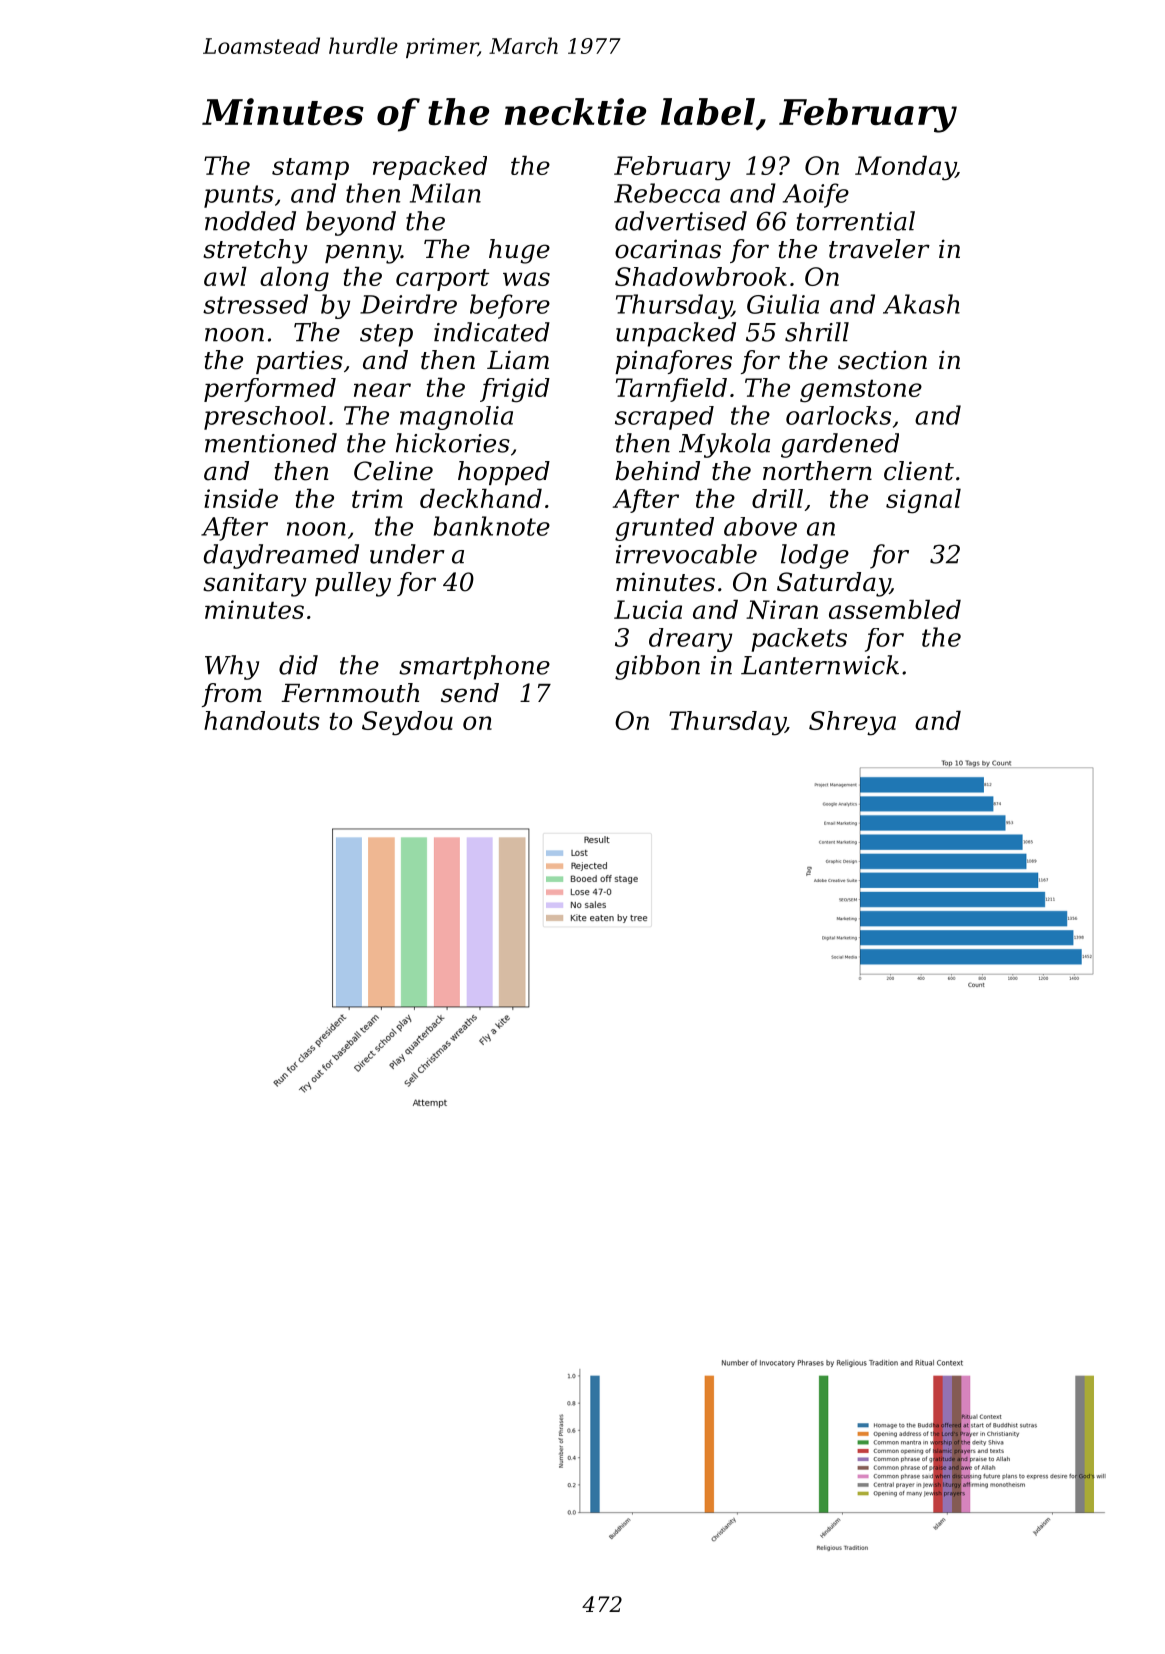 Image resolution: width=1165 pixels, height=1654 pixels. I want to click on client, so click(919, 471).
